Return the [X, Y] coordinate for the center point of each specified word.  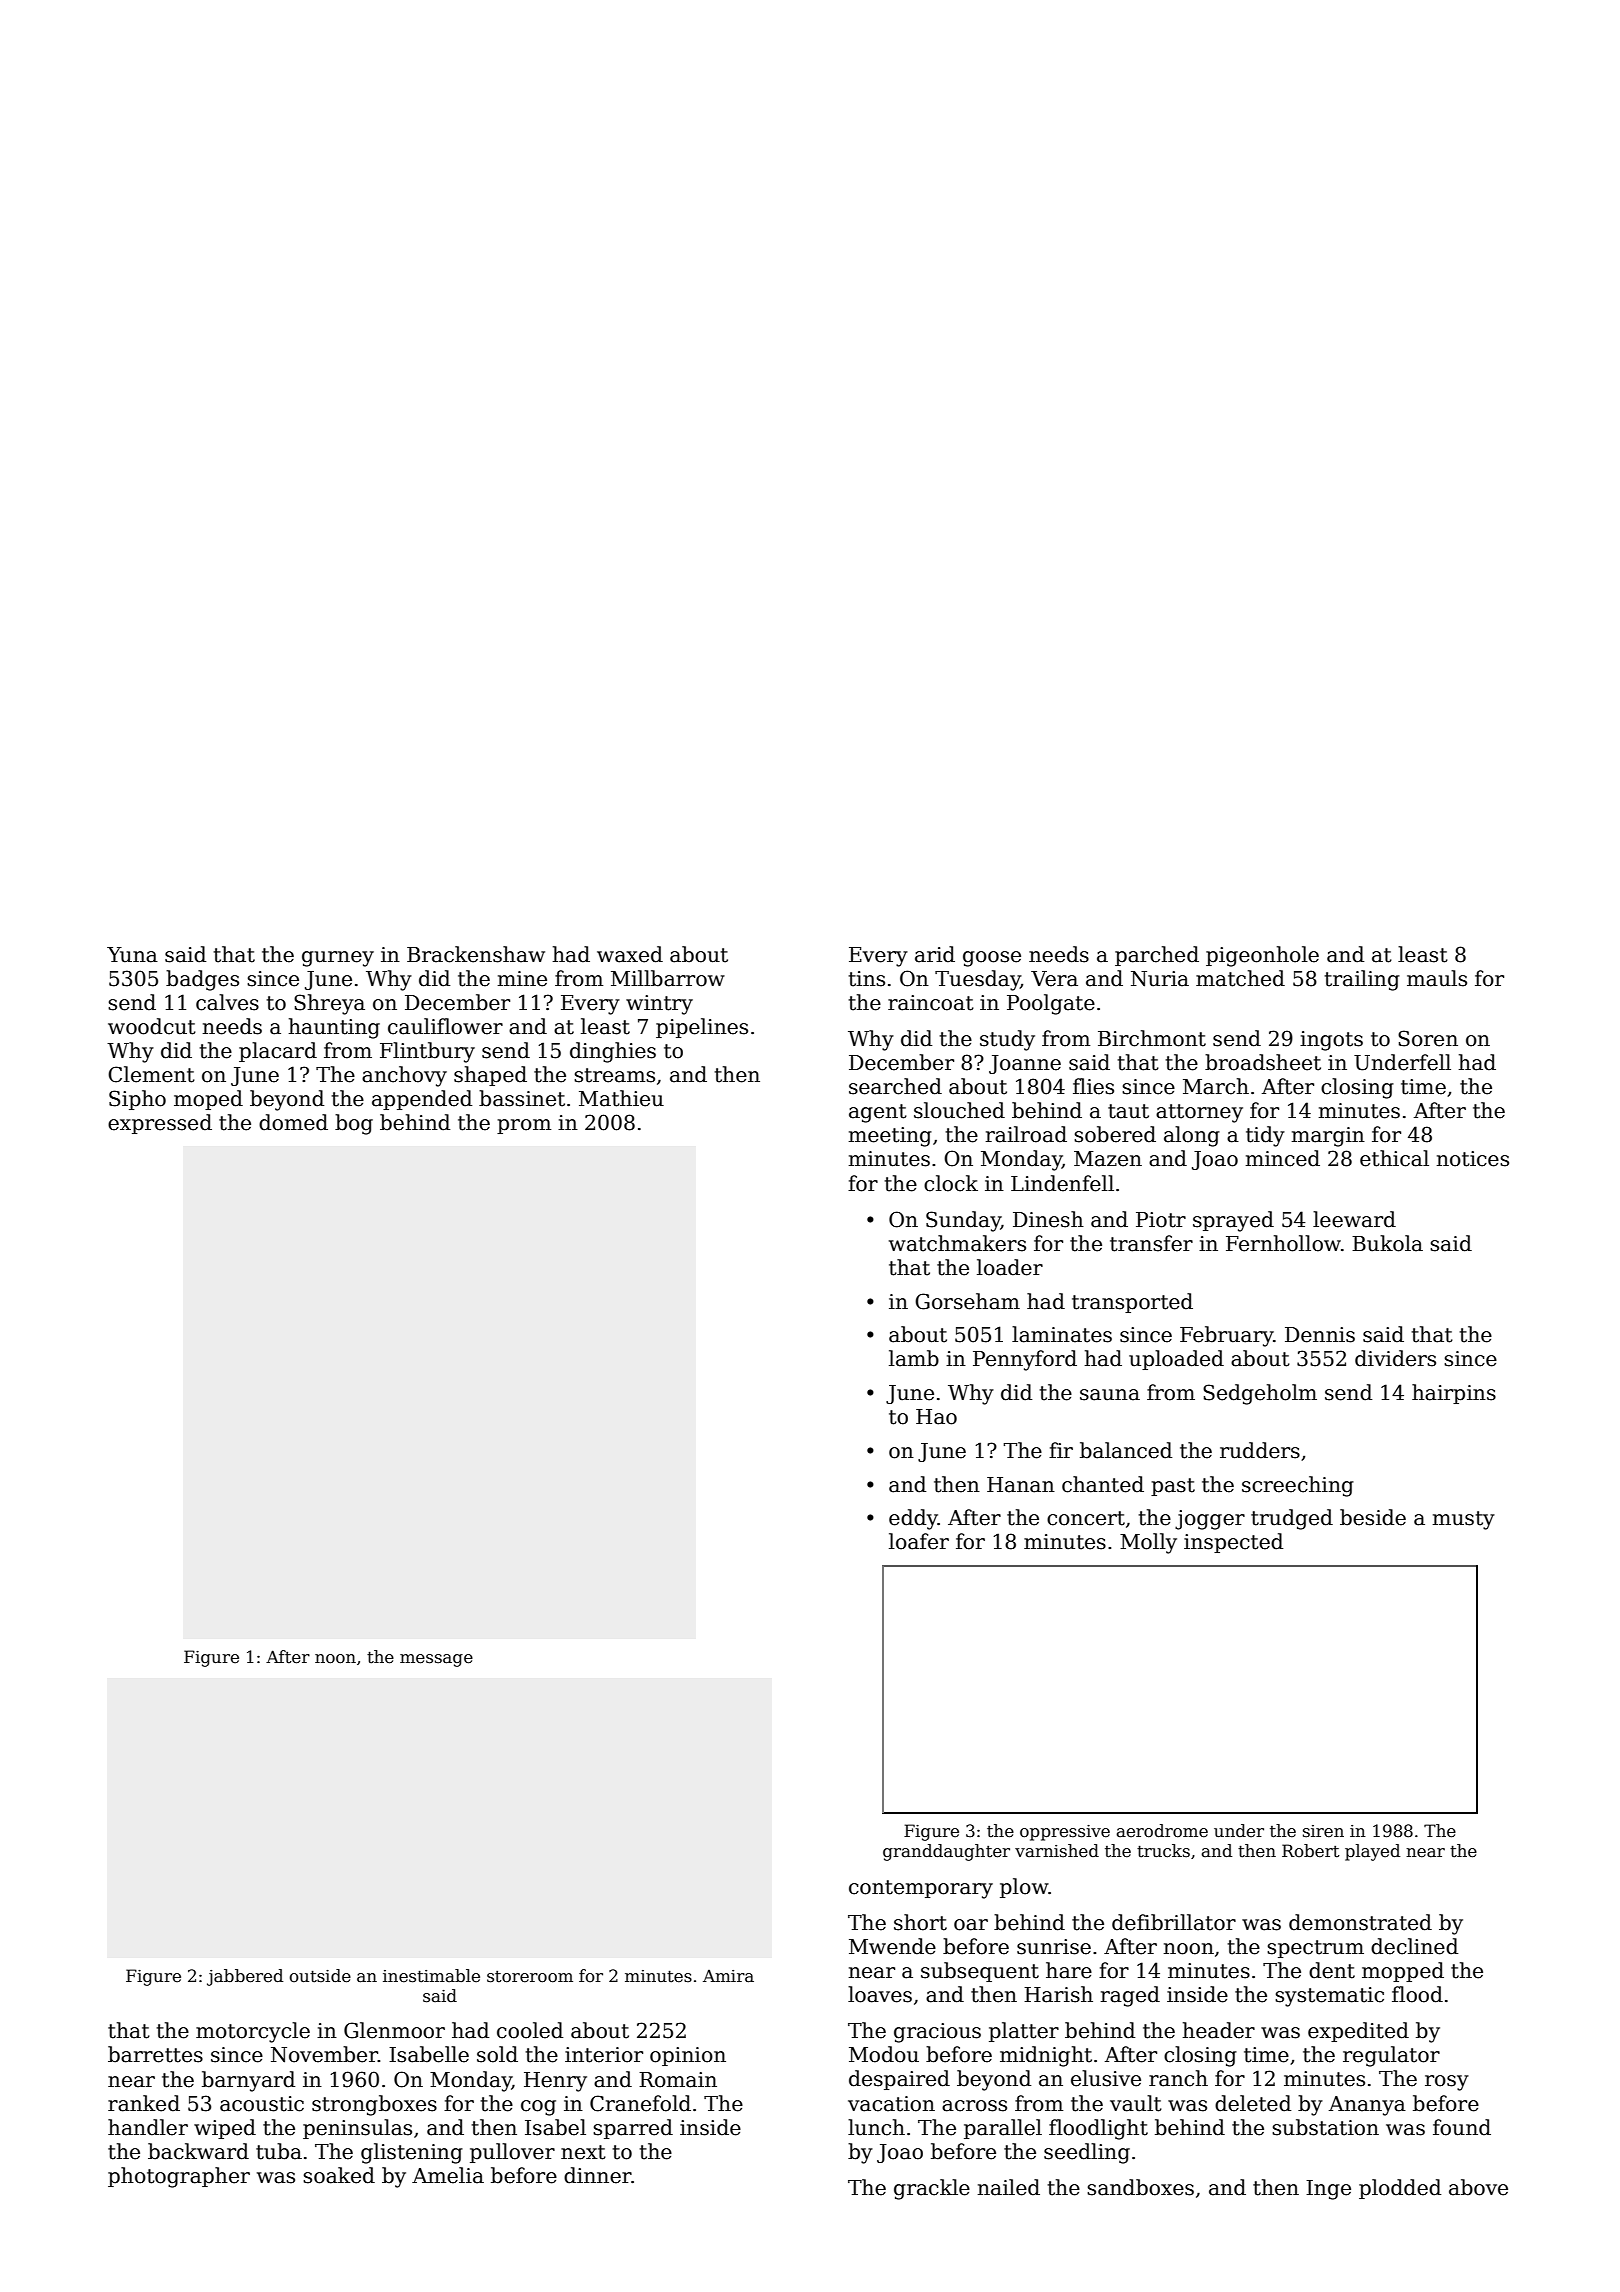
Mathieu [621, 1098]
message [436, 1660]
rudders [1260, 1450]
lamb [914, 1358]
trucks [1163, 1851]
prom [524, 1126]
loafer [919, 1541]
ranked [144, 2103]
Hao [936, 1417]
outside [320, 1976]
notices [1473, 1159]
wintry [659, 1005]
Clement [151, 1074]
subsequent [980, 1972]
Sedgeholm [1260, 1394]
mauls [1437, 978]
